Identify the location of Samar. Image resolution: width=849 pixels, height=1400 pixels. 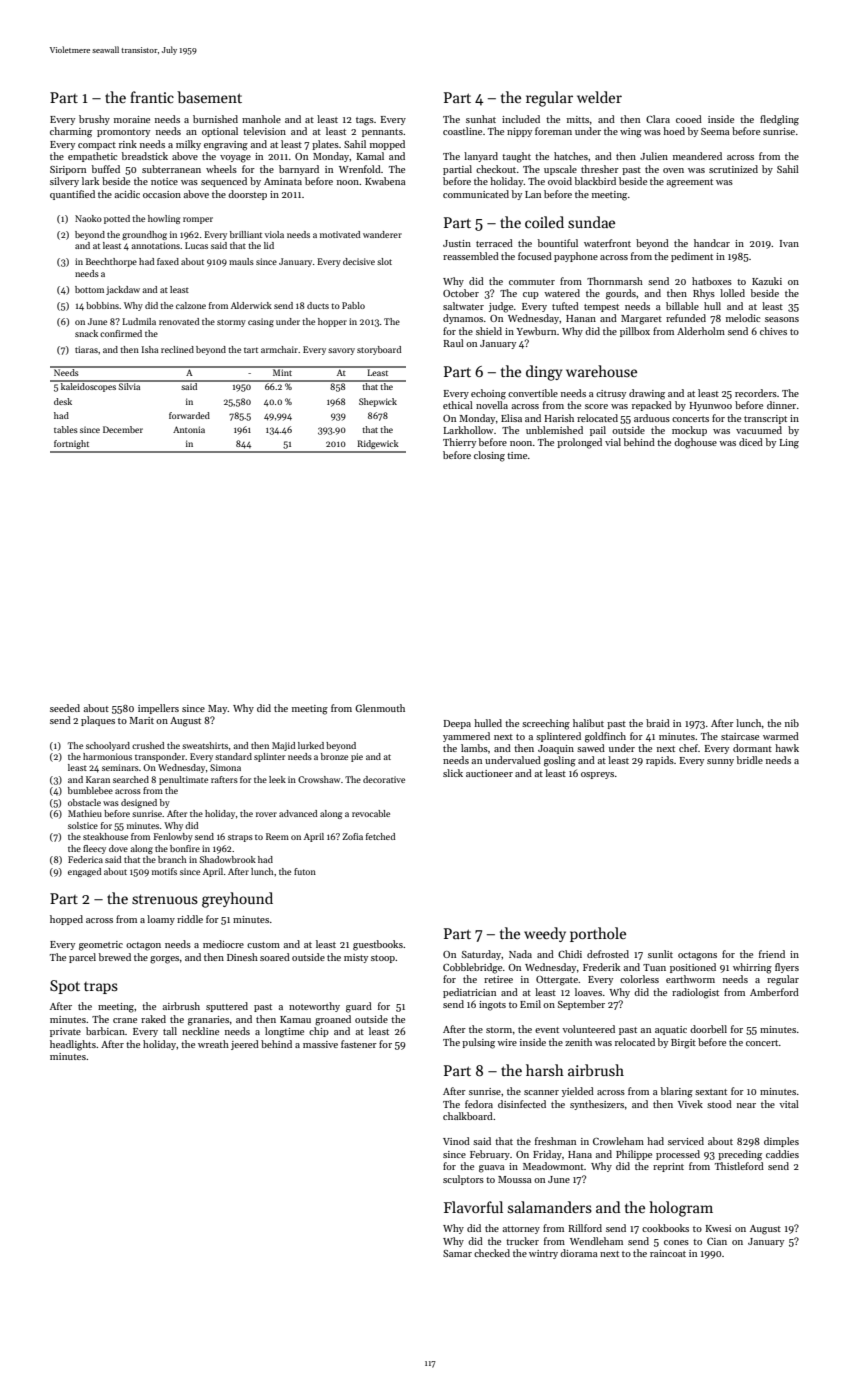
(457, 1253).
